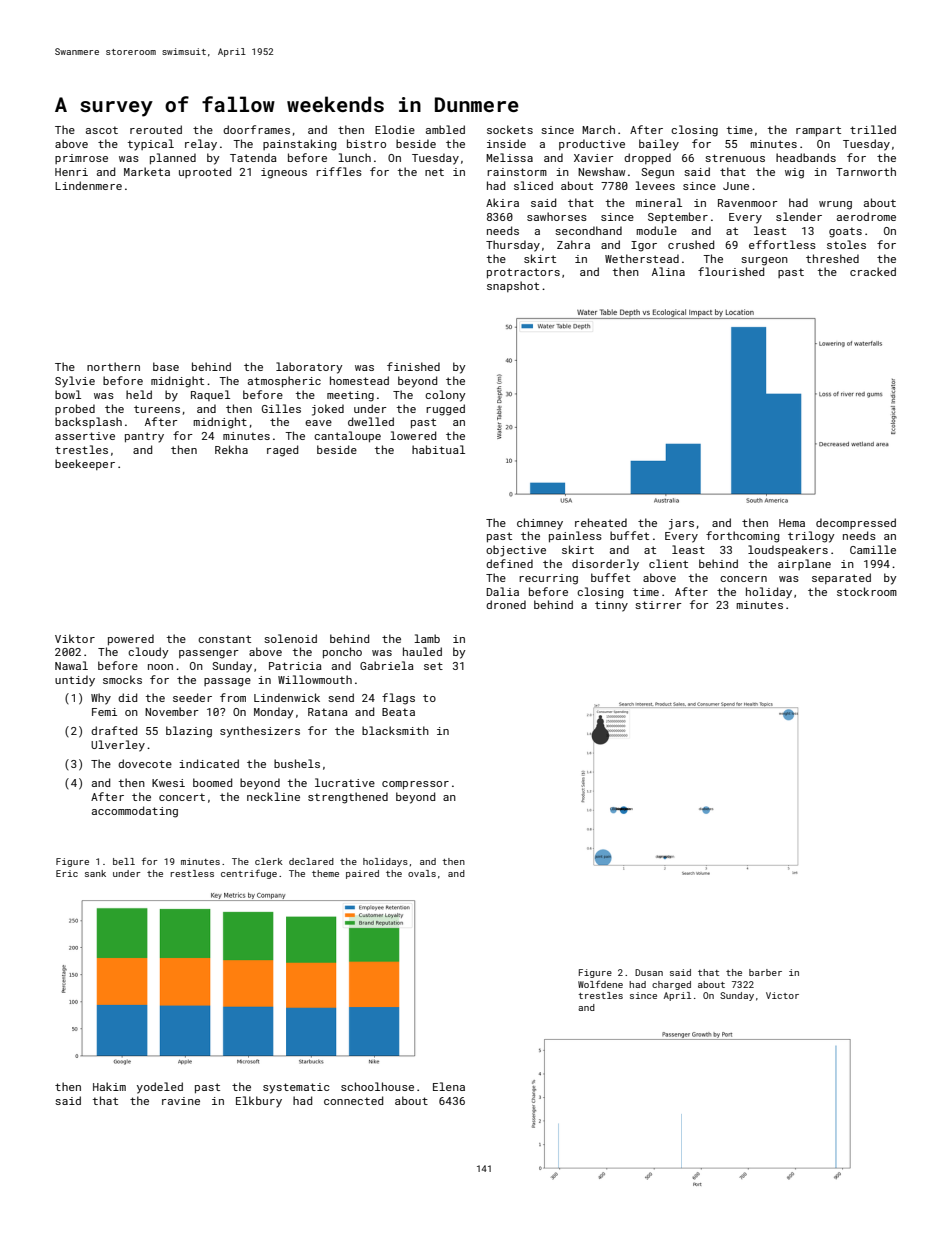 Image resolution: width=952 pixels, height=1233 pixels. Describe the element at coordinates (792, 523) in the image. I see `Hema` at that location.
